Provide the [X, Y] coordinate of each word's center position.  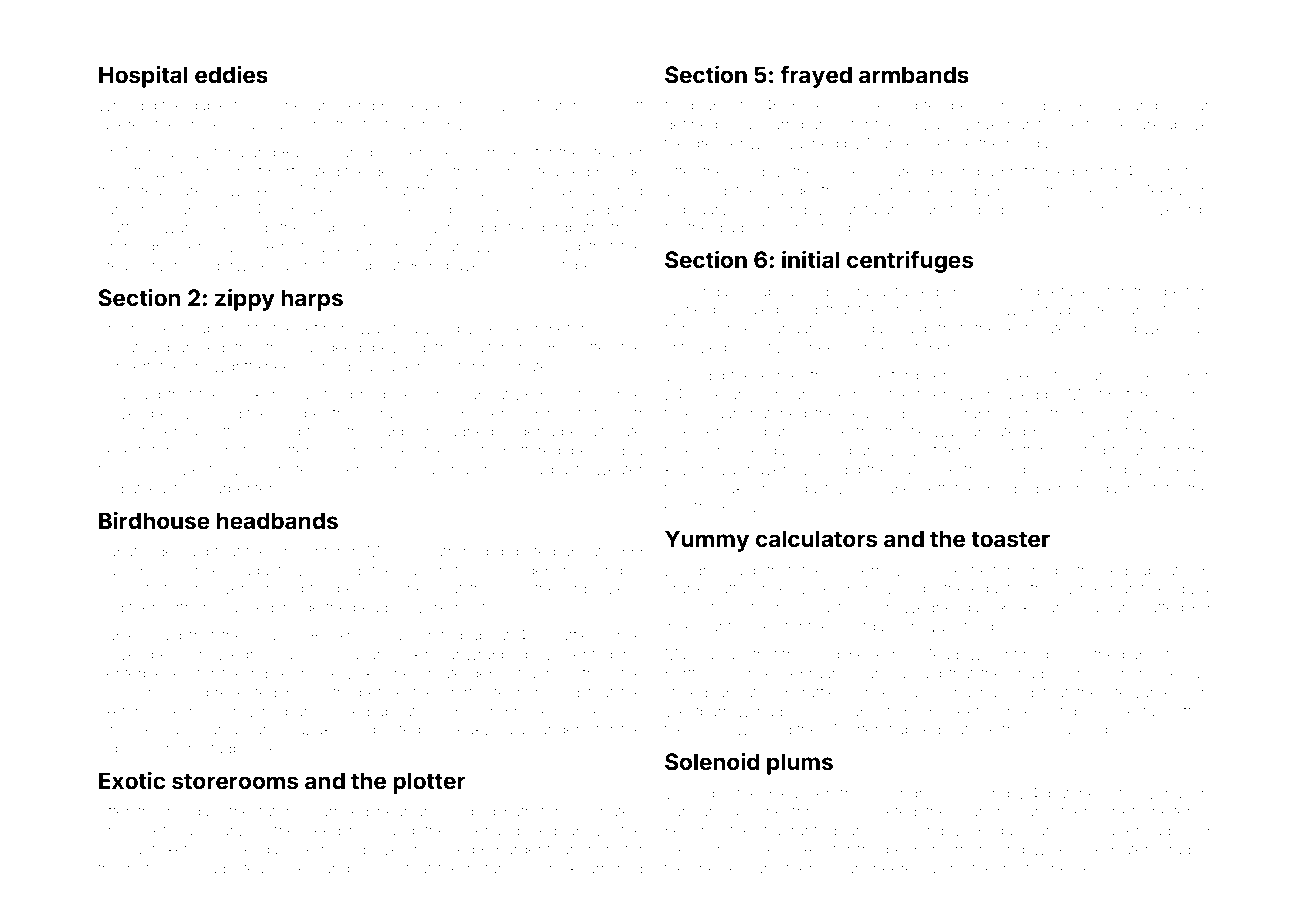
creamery [131, 268]
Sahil [528, 246]
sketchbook [139, 711]
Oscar [1189, 105]
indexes [1182, 469]
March [559, 105]
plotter [429, 783]
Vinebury [303, 107]
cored [1099, 309]
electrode [697, 506]
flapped [914, 730]
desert [120, 450]
